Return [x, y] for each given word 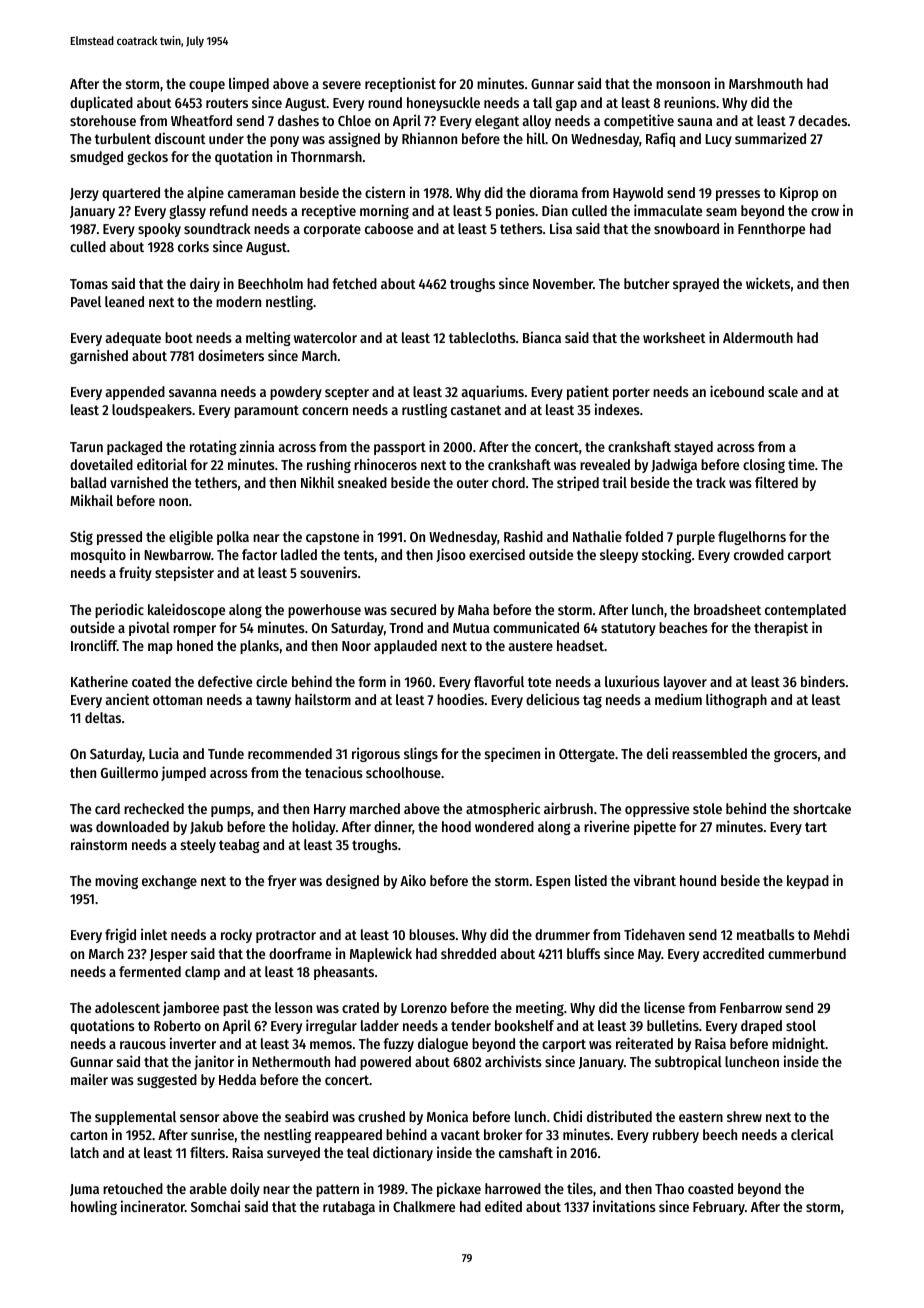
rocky [236, 936]
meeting [540, 1008]
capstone [332, 538]
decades [822, 120]
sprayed [696, 285]
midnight [798, 1044]
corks [193, 246]
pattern [337, 1190]
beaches [683, 627]
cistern [385, 192]
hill [536, 138]
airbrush [568, 808]
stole [707, 808]
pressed [119, 538]
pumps [231, 811]
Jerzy [84, 194]
